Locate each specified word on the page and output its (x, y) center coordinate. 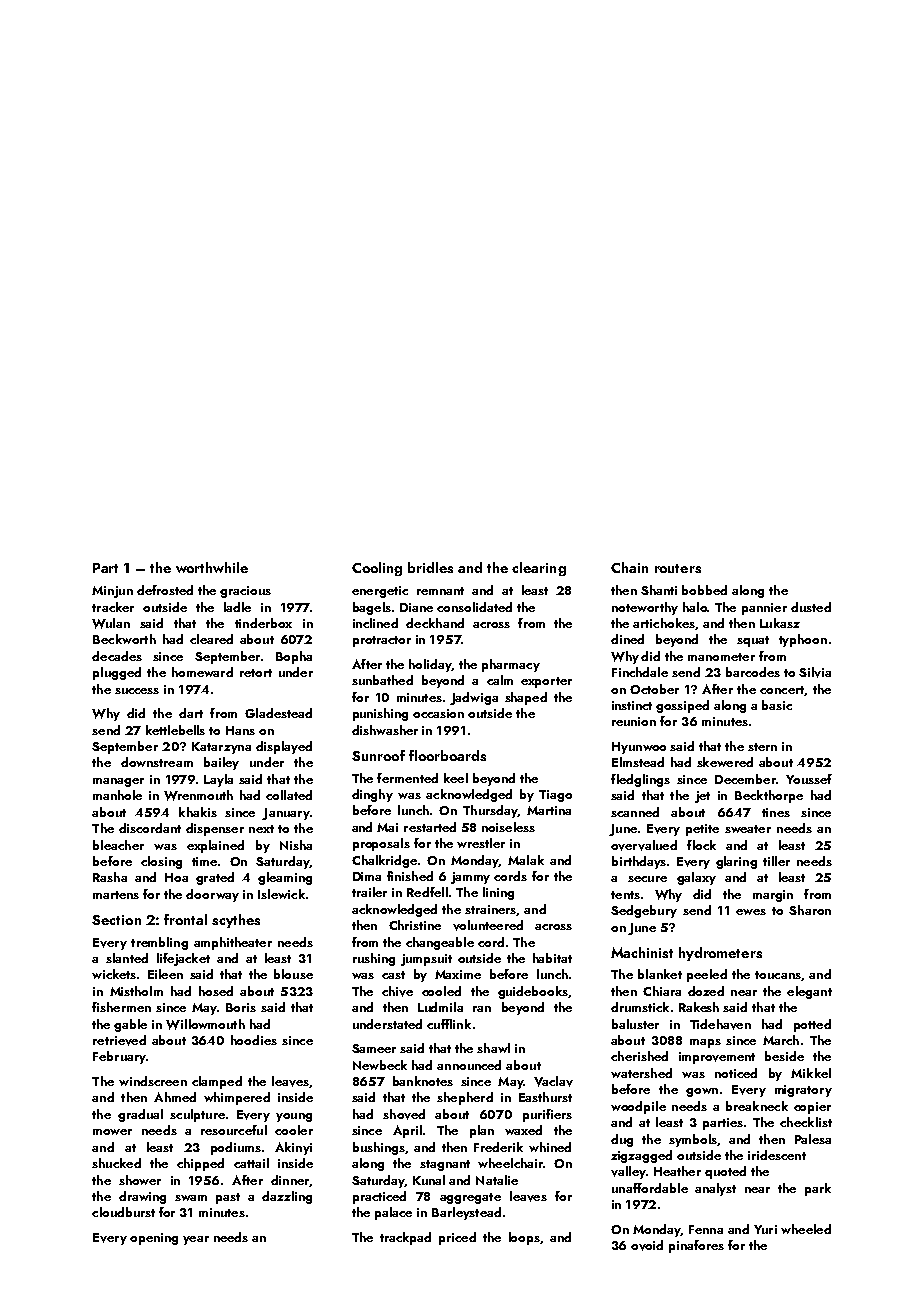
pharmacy (511, 665)
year (196, 1240)
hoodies (254, 1040)
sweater (748, 829)
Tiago (555, 796)
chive (397, 991)
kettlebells (175, 730)
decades (117, 656)
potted (812, 1025)
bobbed (704, 590)
